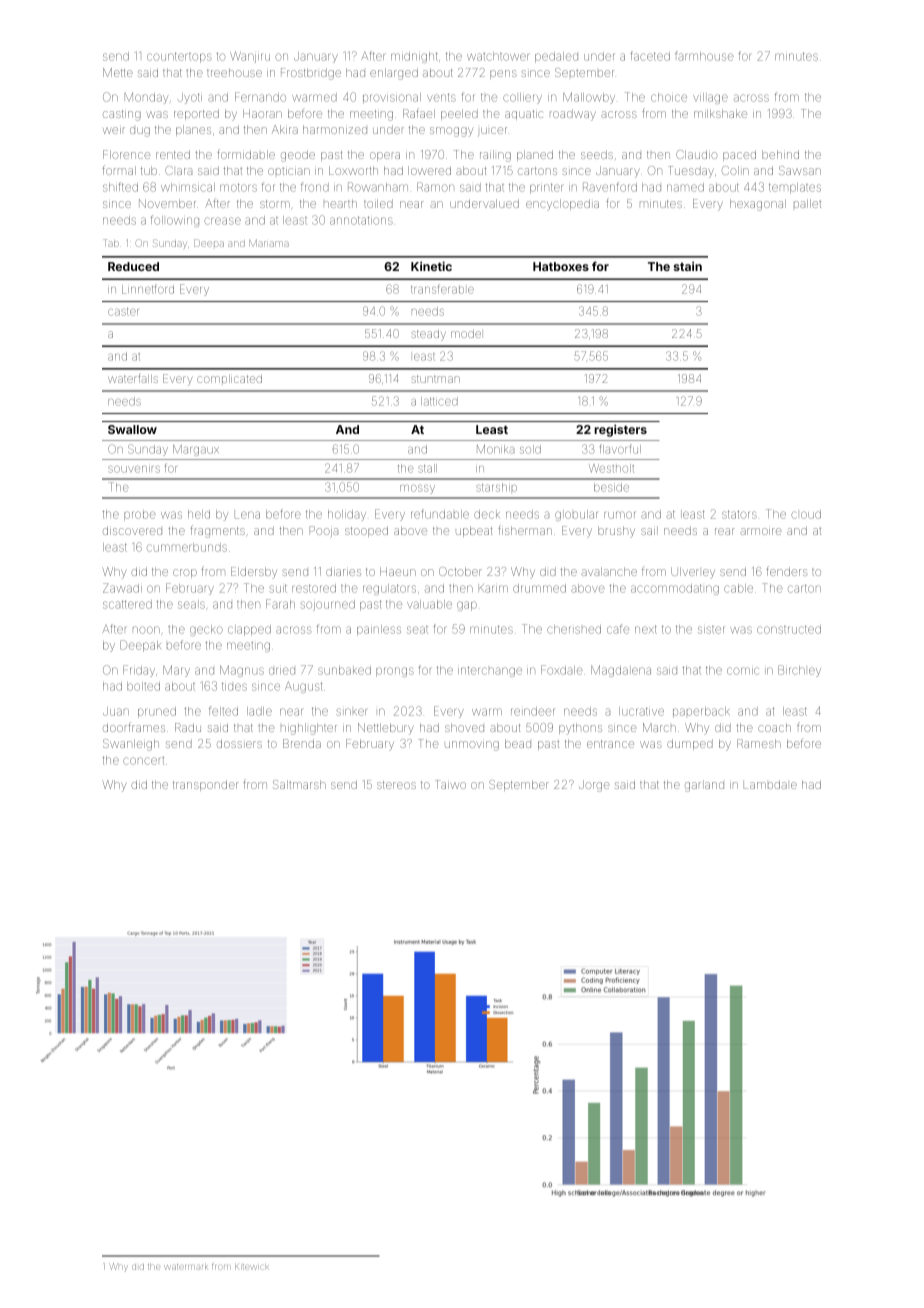 This screenshot has width=924, height=1308. Describe the element at coordinates (234, 73) in the screenshot. I see `treehouse` at that location.
